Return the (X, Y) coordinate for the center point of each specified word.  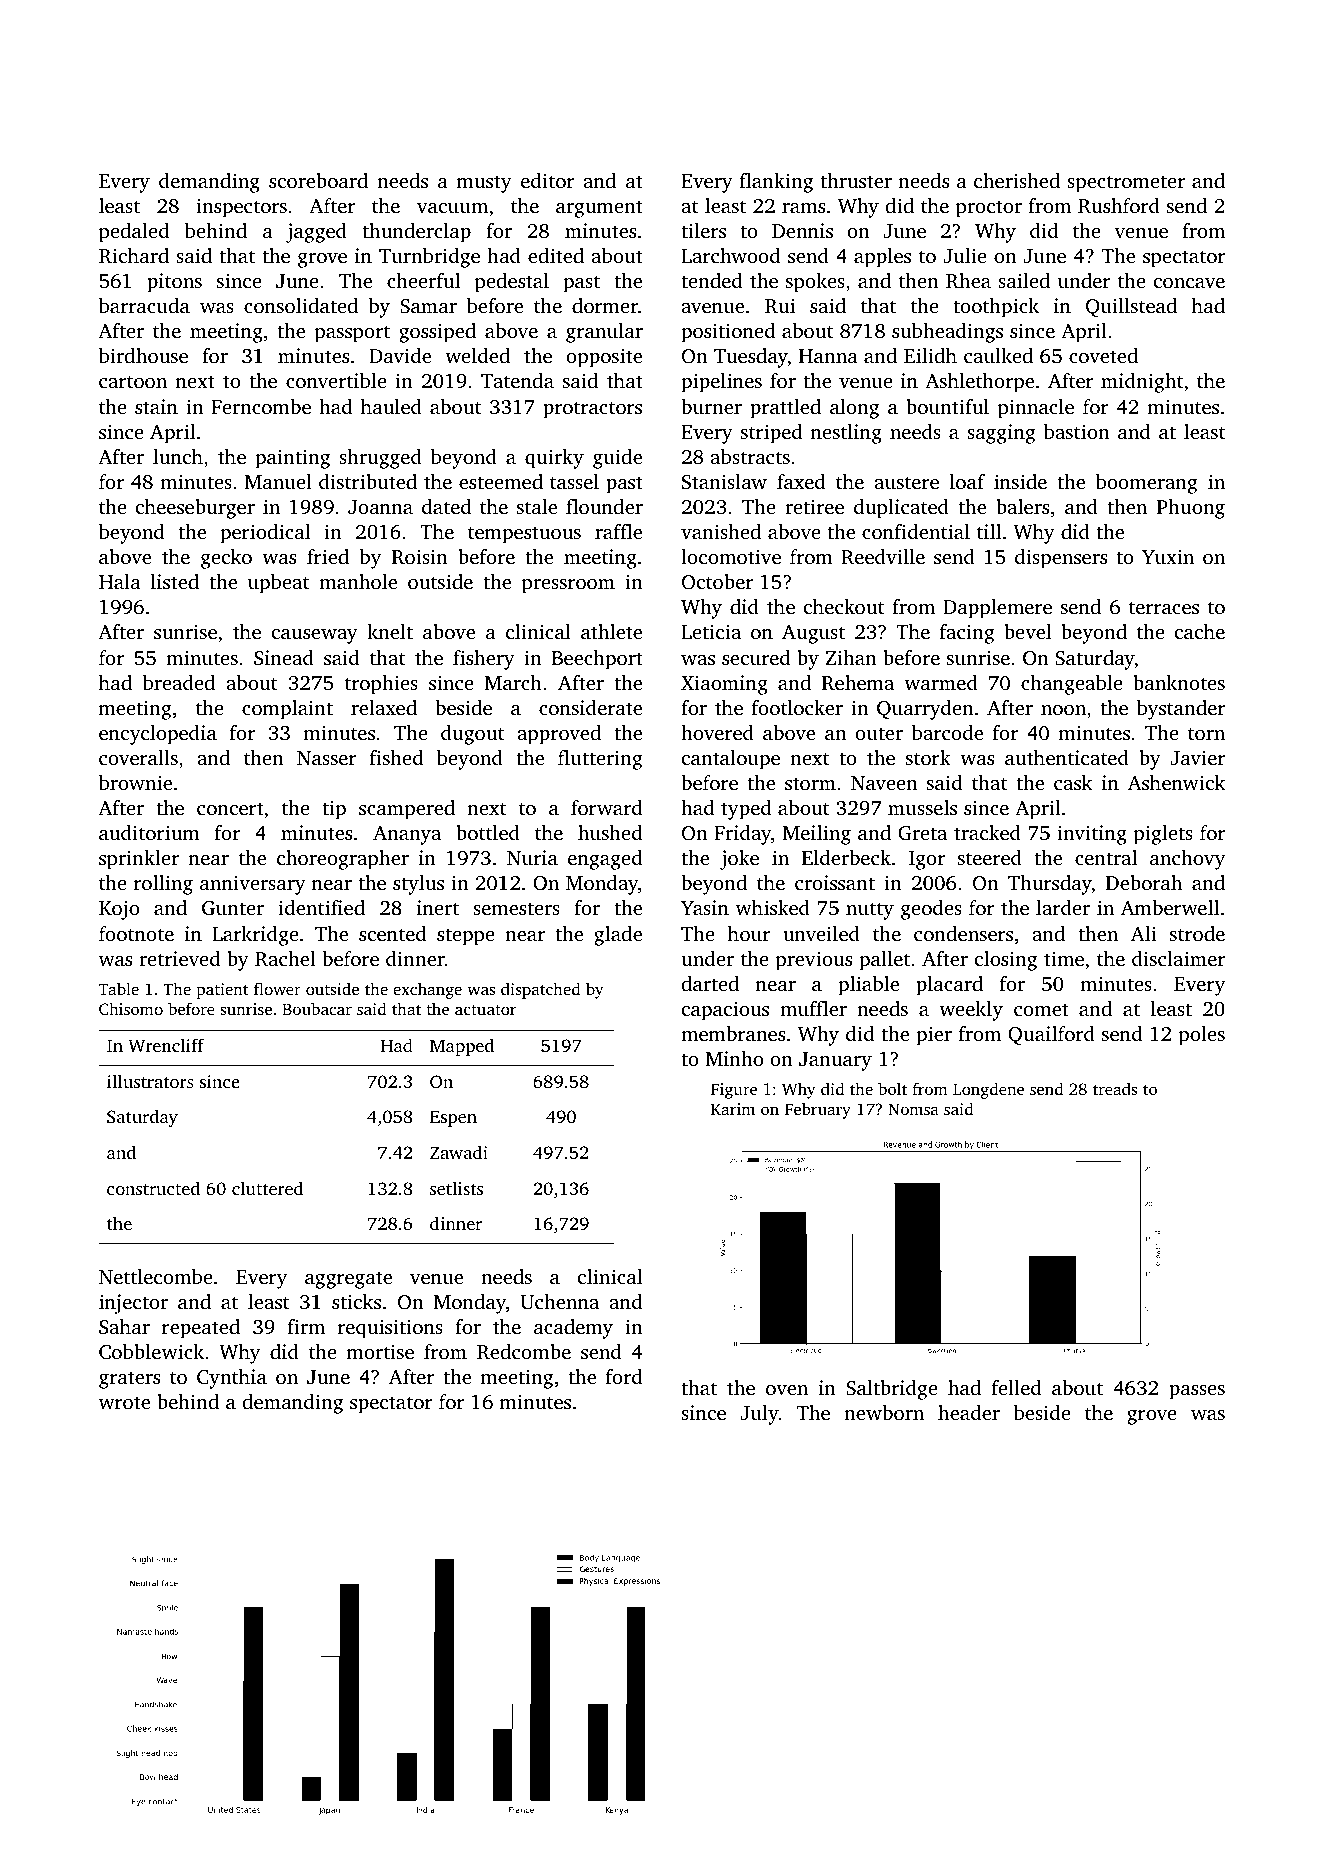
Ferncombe (261, 406)
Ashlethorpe (979, 383)
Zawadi (459, 1152)
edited (556, 255)
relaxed (384, 707)
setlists (456, 1188)
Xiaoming (724, 685)
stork (928, 757)
